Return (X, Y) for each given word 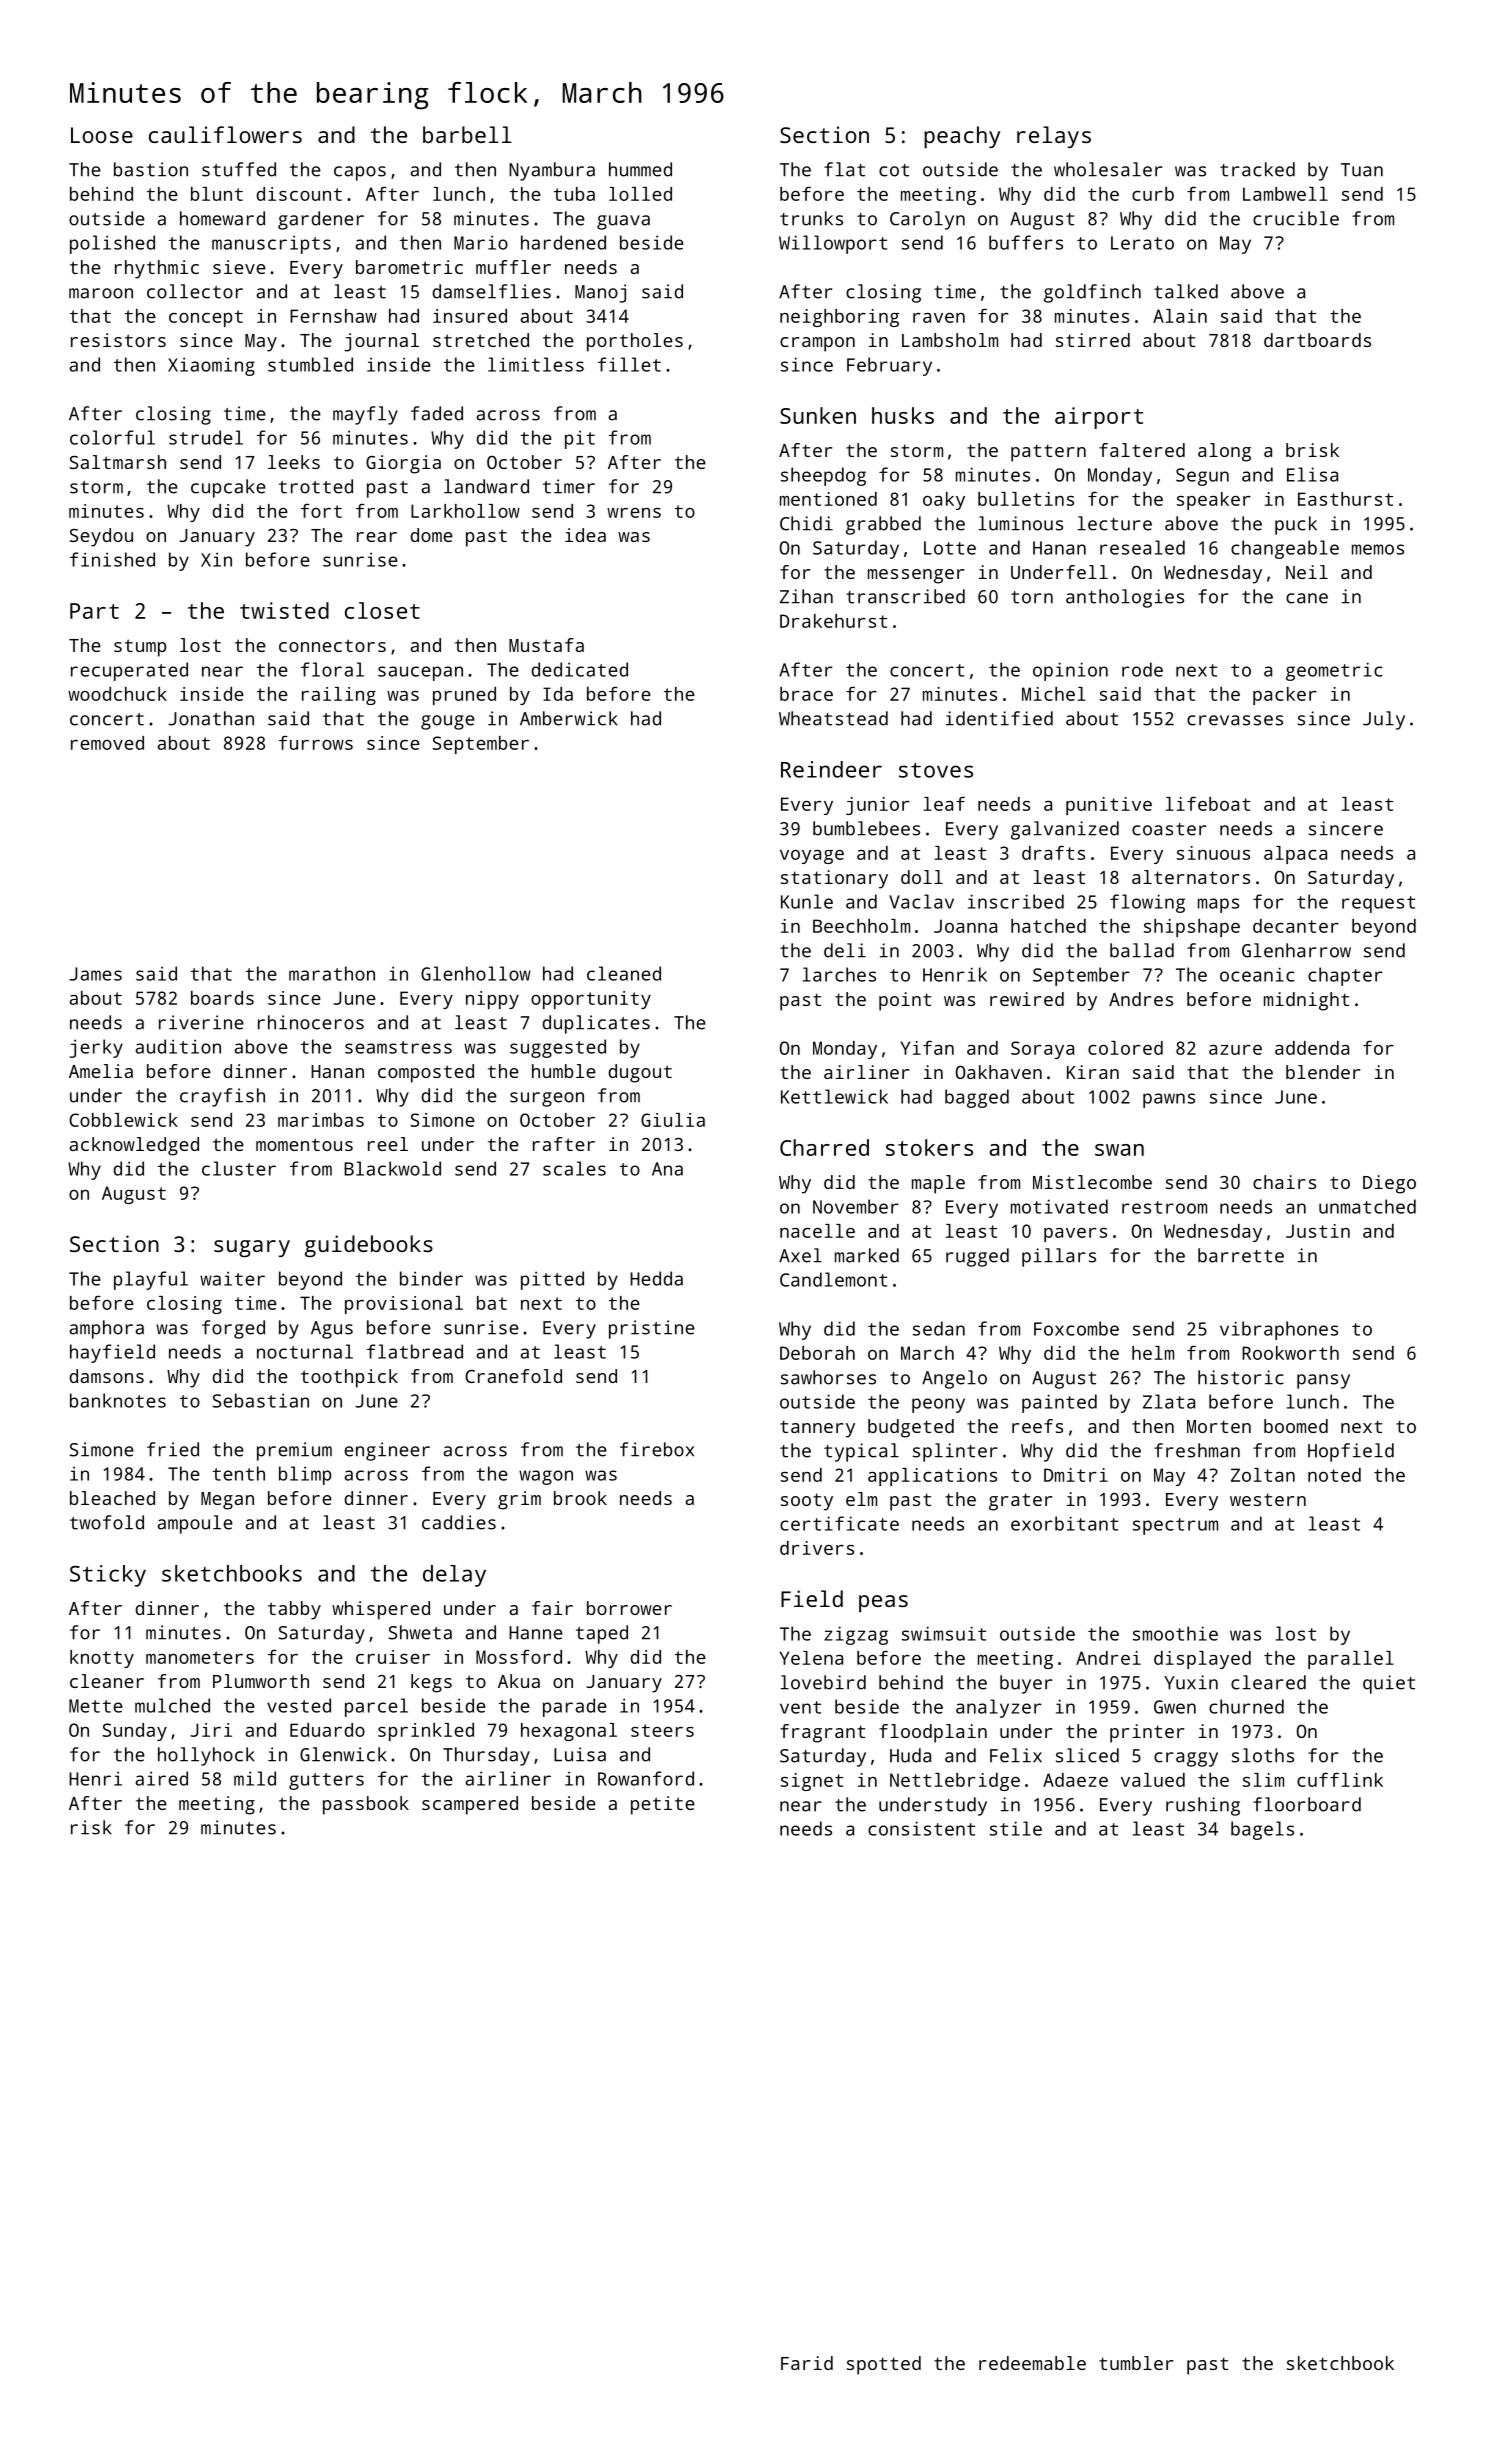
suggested (558, 1048)
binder (431, 1278)
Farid (807, 2363)
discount (299, 194)
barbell (467, 134)
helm (1153, 1353)
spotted (884, 2365)
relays (1054, 137)
